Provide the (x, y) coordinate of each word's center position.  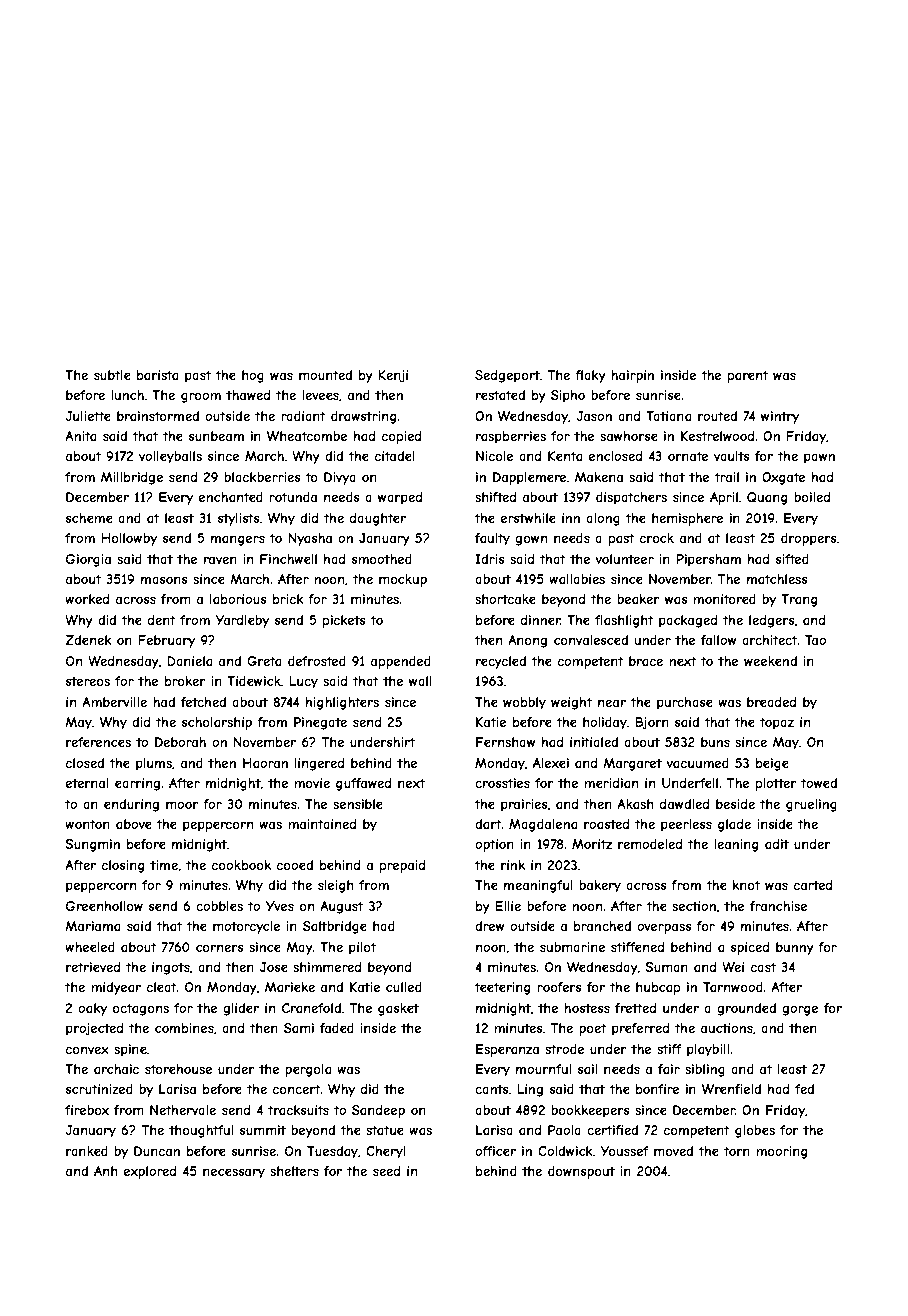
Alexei (551, 763)
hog (253, 376)
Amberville (114, 702)
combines (184, 1028)
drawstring (363, 417)
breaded (771, 702)
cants (491, 1089)
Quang (767, 498)
